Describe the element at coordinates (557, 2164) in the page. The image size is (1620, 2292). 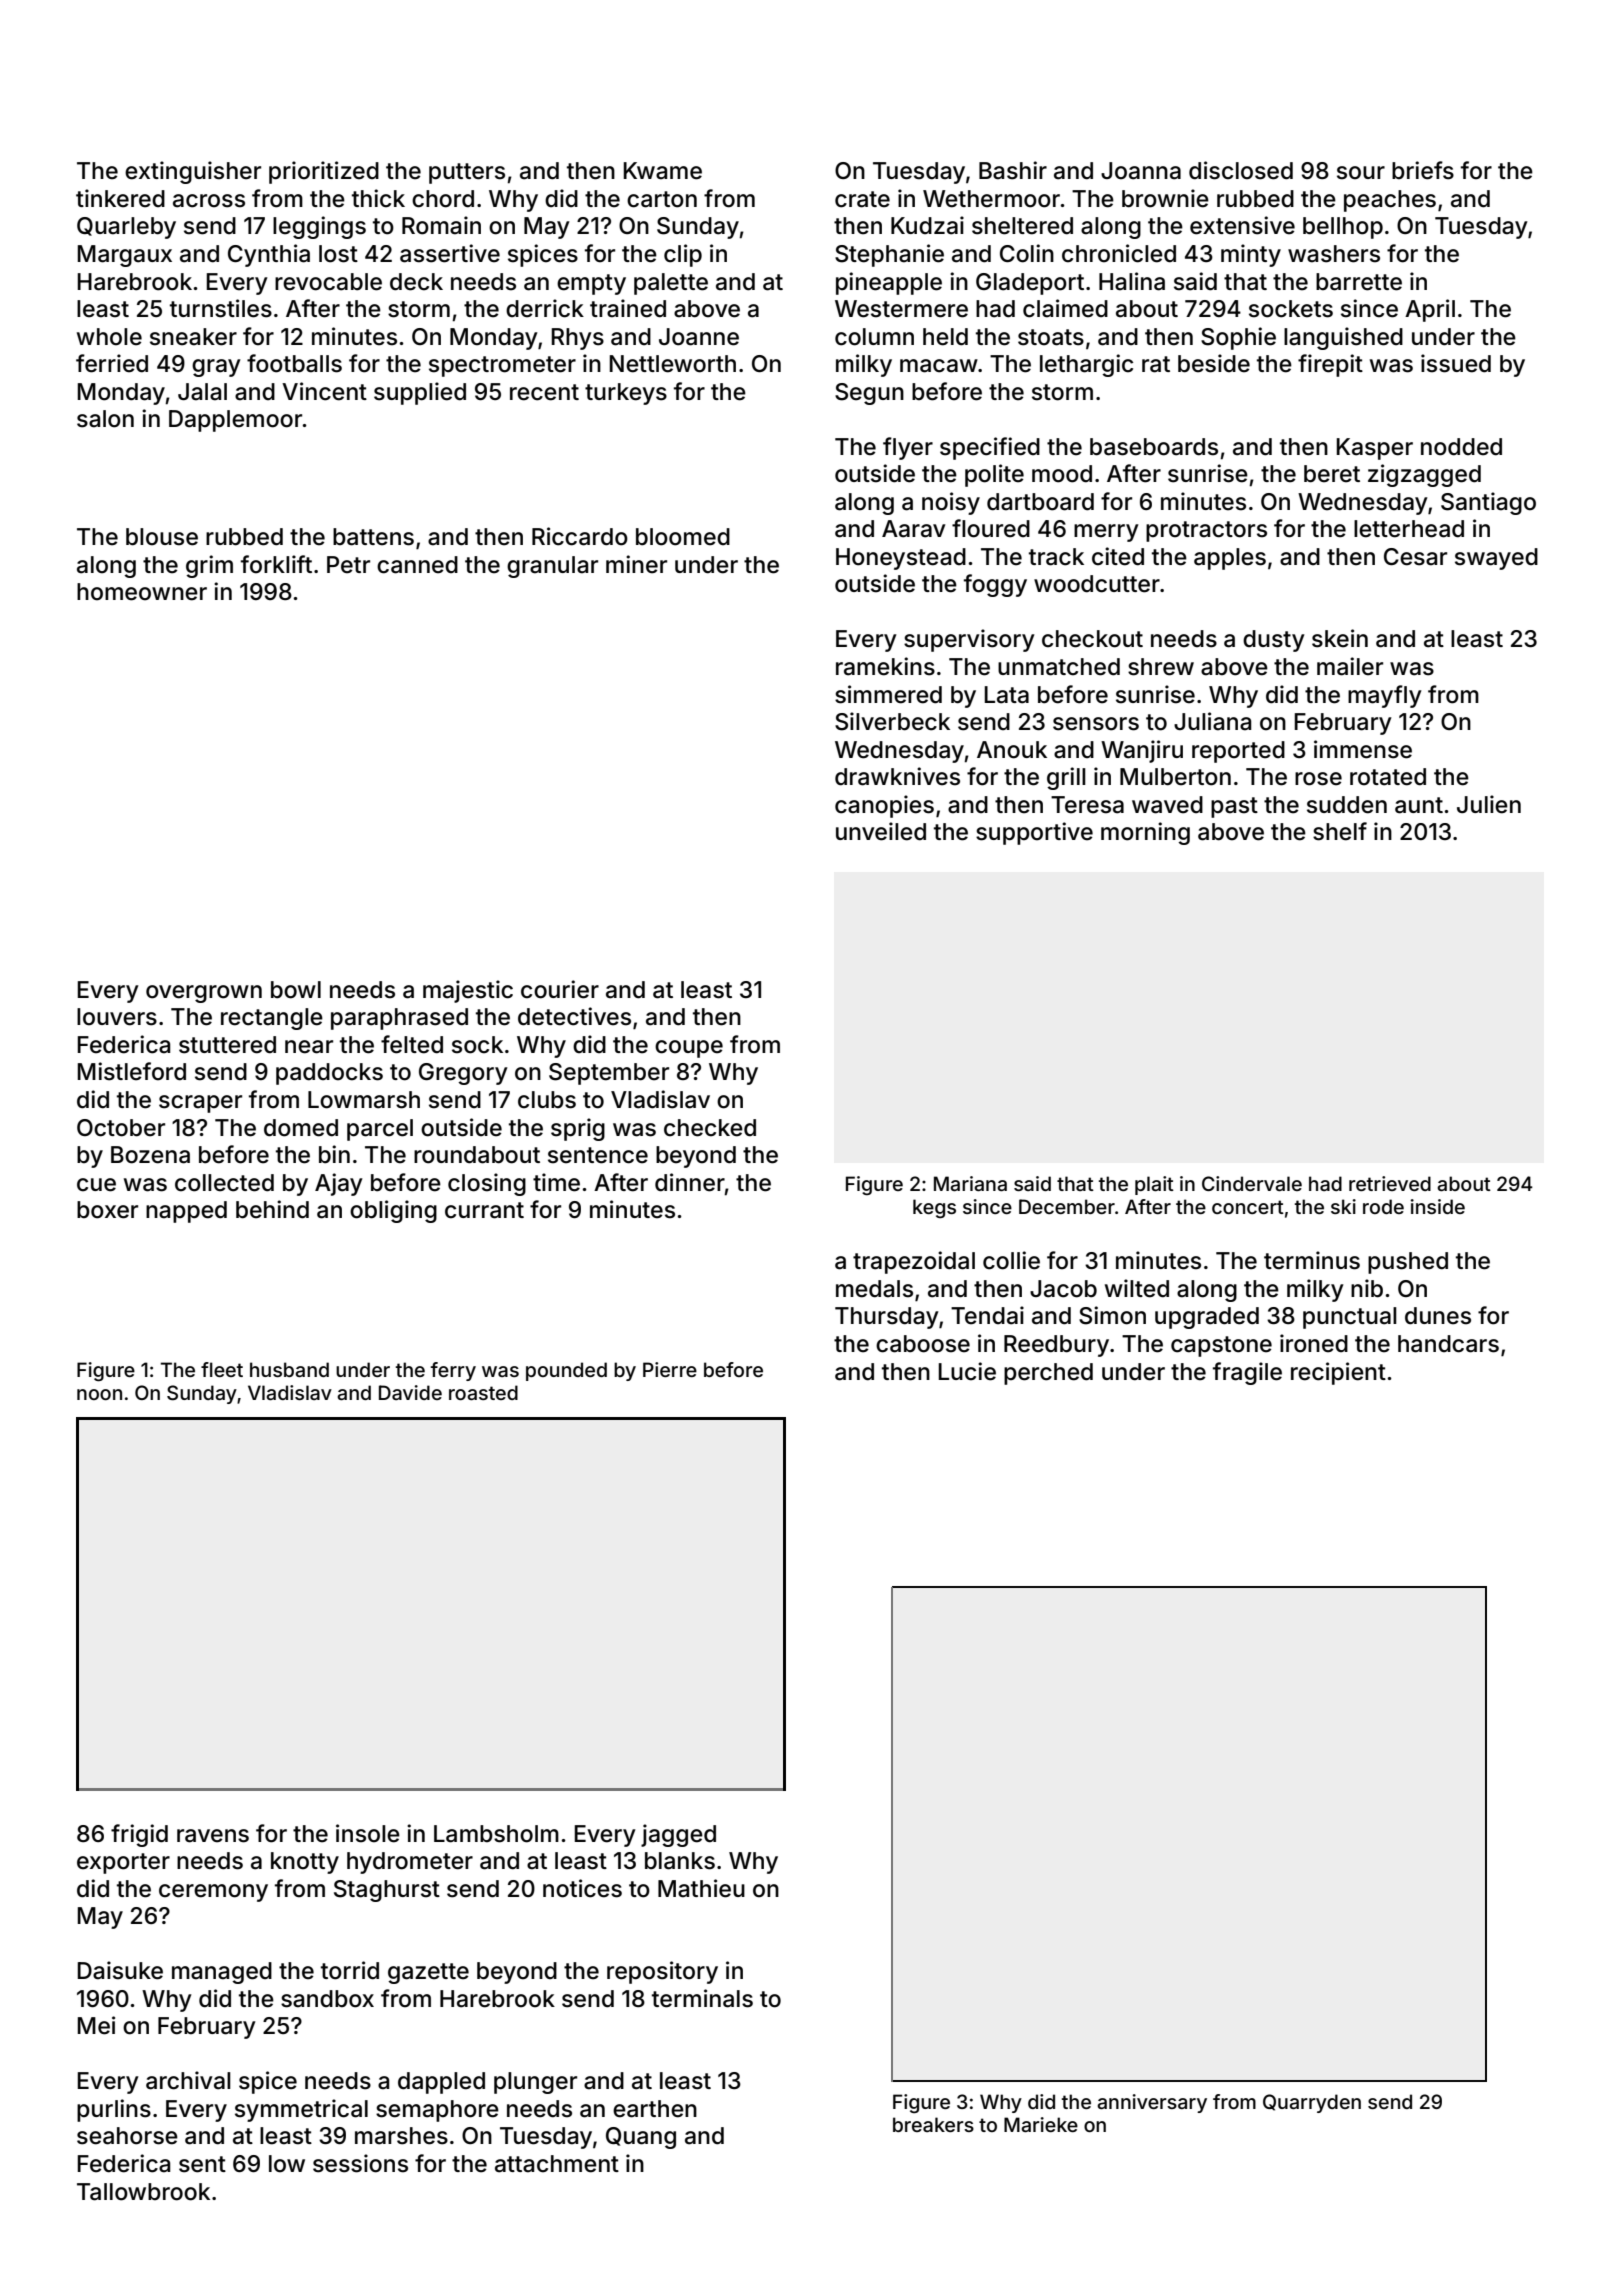
I see `attachment` at that location.
